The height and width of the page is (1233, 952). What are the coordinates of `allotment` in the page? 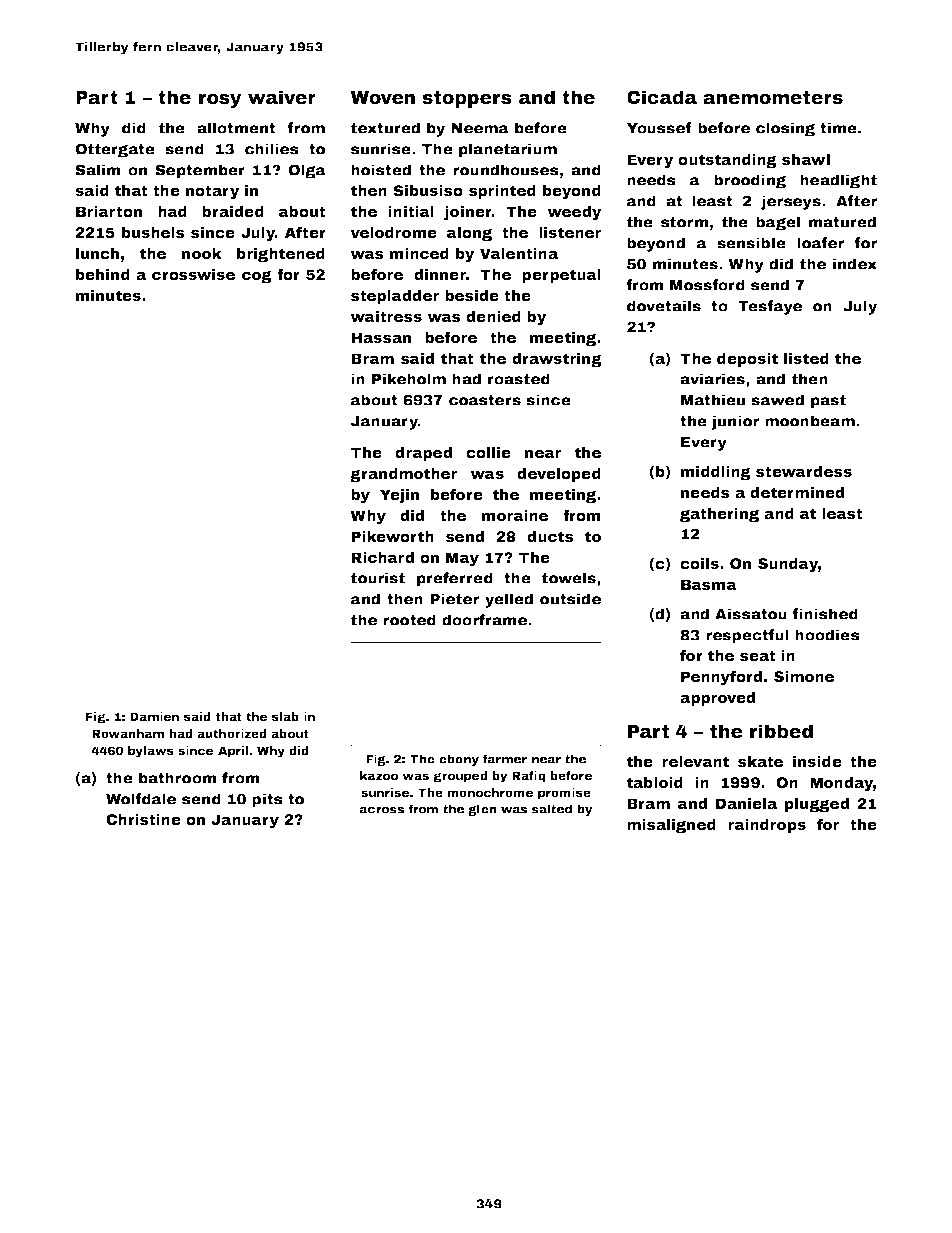 It's located at (236, 128).
